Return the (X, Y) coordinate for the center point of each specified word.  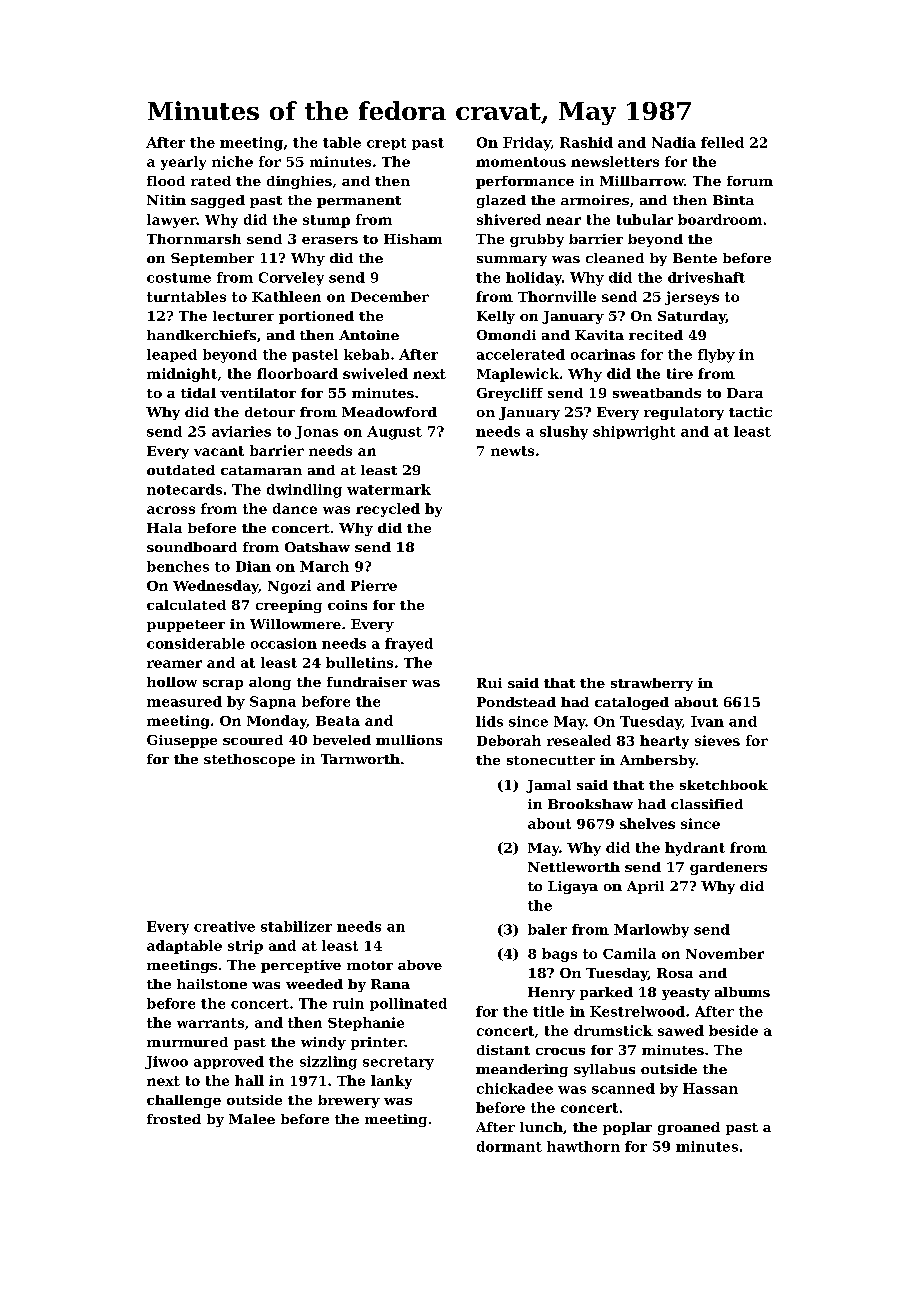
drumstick (613, 1030)
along (270, 683)
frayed (409, 645)
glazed (501, 201)
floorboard (297, 373)
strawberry (652, 684)
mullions (409, 740)
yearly (183, 163)
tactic (750, 412)
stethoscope (249, 760)
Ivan (707, 721)
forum (750, 181)
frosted (174, 1119)
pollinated (408, 1004)
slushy (564, 433)
